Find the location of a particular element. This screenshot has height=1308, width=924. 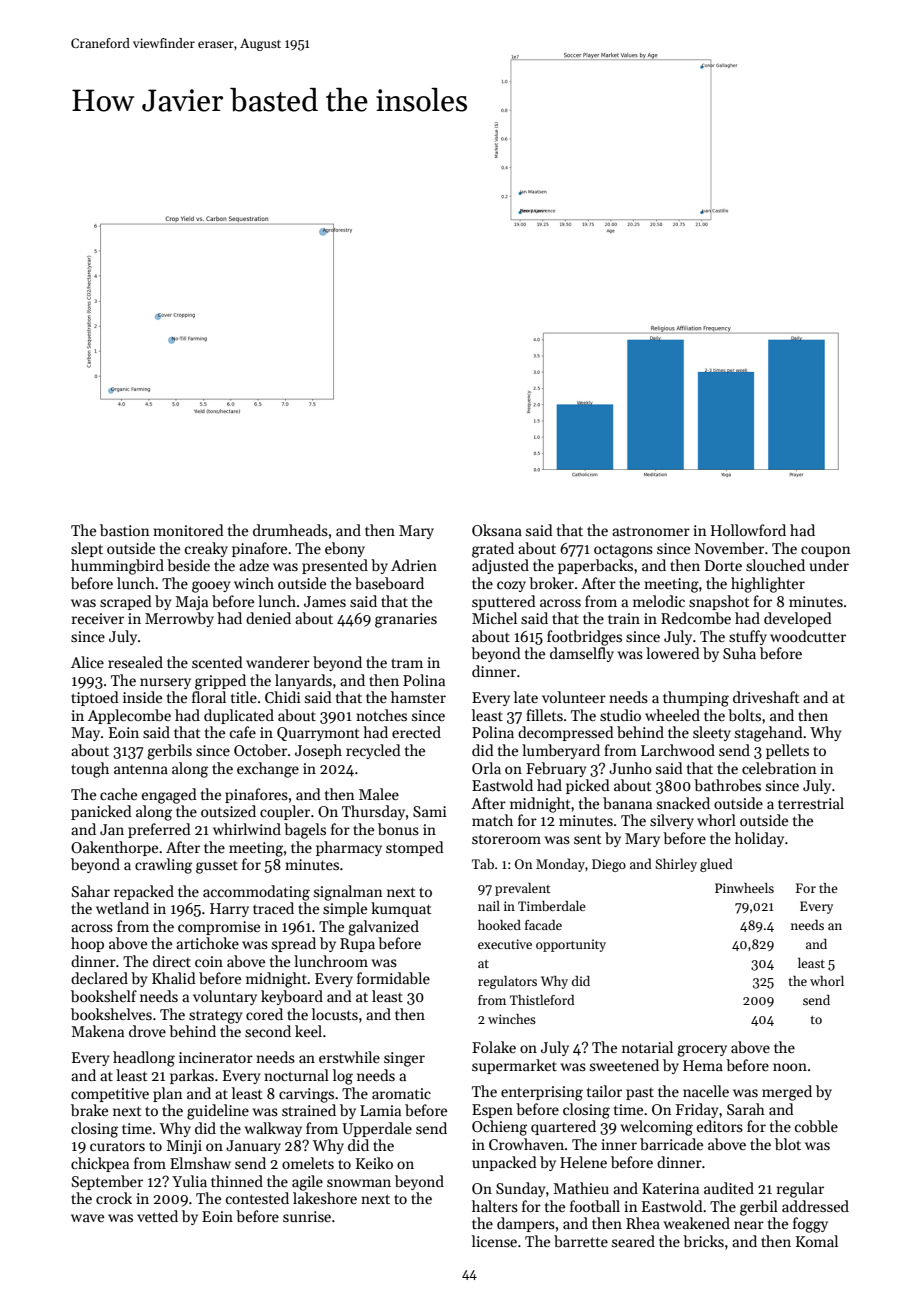

Hollowford is located at coordinates (748, 530).
